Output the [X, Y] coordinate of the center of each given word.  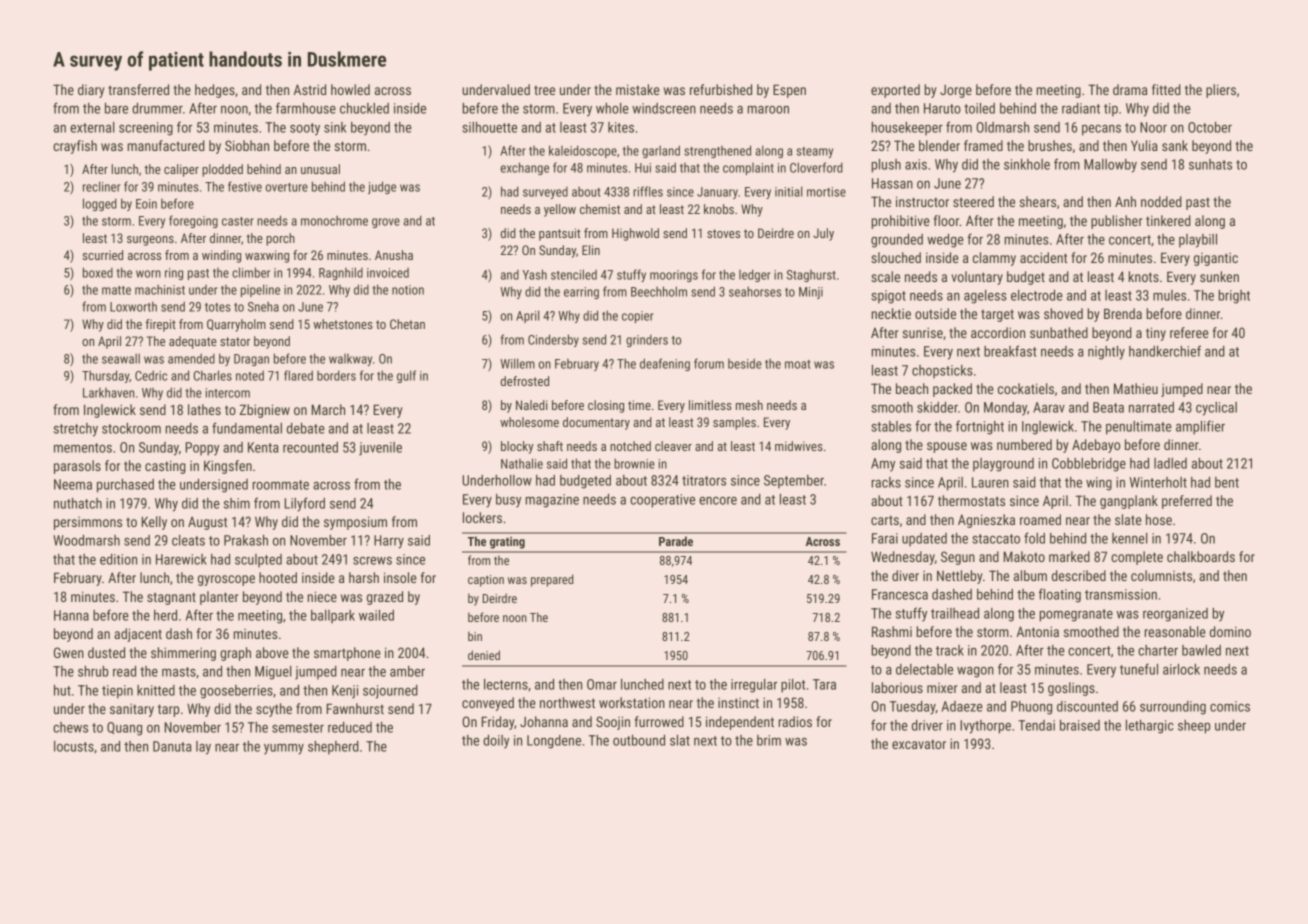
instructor [922, 201]
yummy [284, 749]
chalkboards [1201, 556]
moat [797, 364]
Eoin [146, 204]
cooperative [662, 501]
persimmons [88, 523]
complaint [748, 169]
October [1210, 127]
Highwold [635, 234]
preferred [1187, 502]
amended [191, 358]
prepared [552, 580]
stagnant [171, 598]
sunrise [923, 332]
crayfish [75, 147]
